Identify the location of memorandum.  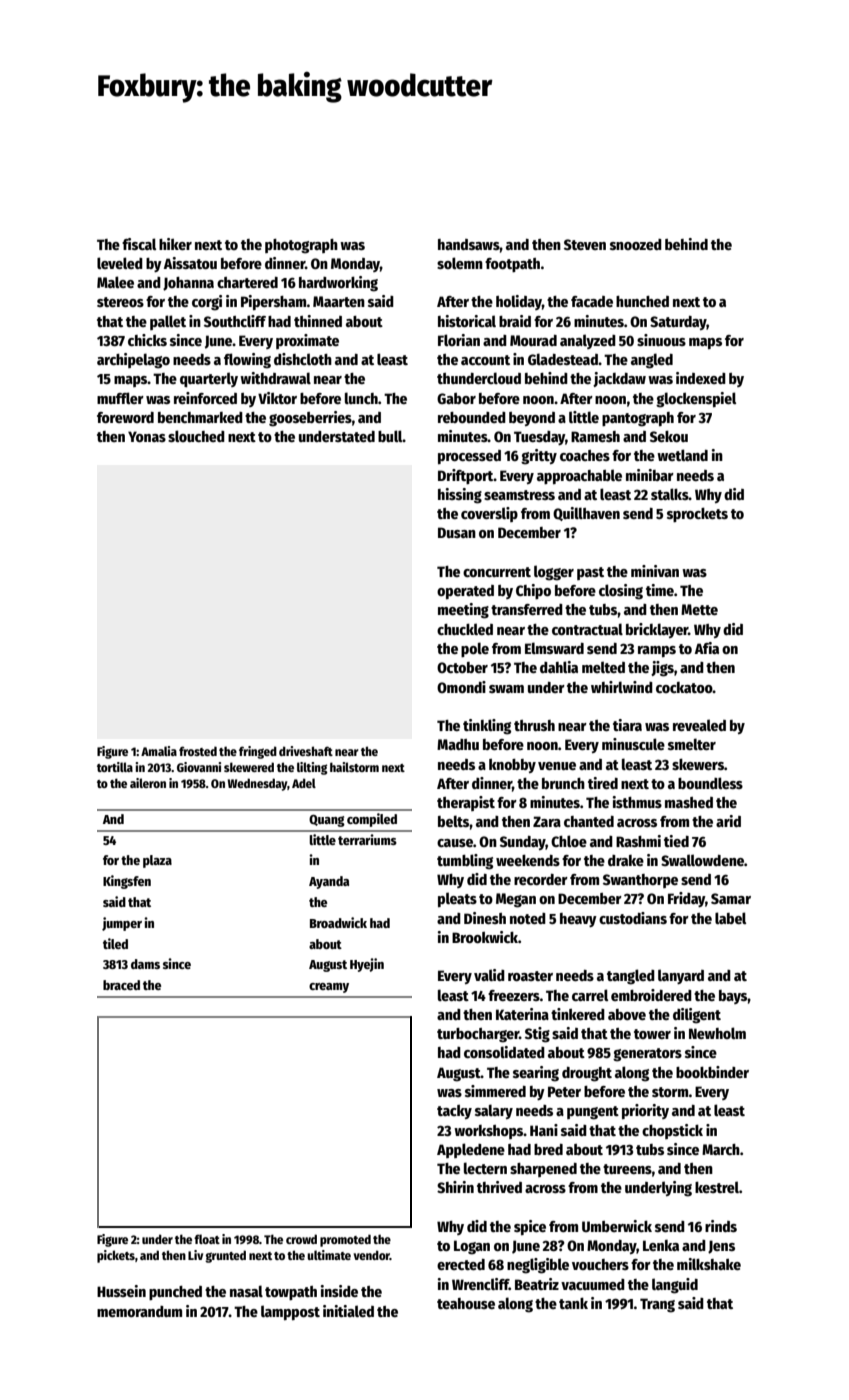
(139, 1311).
